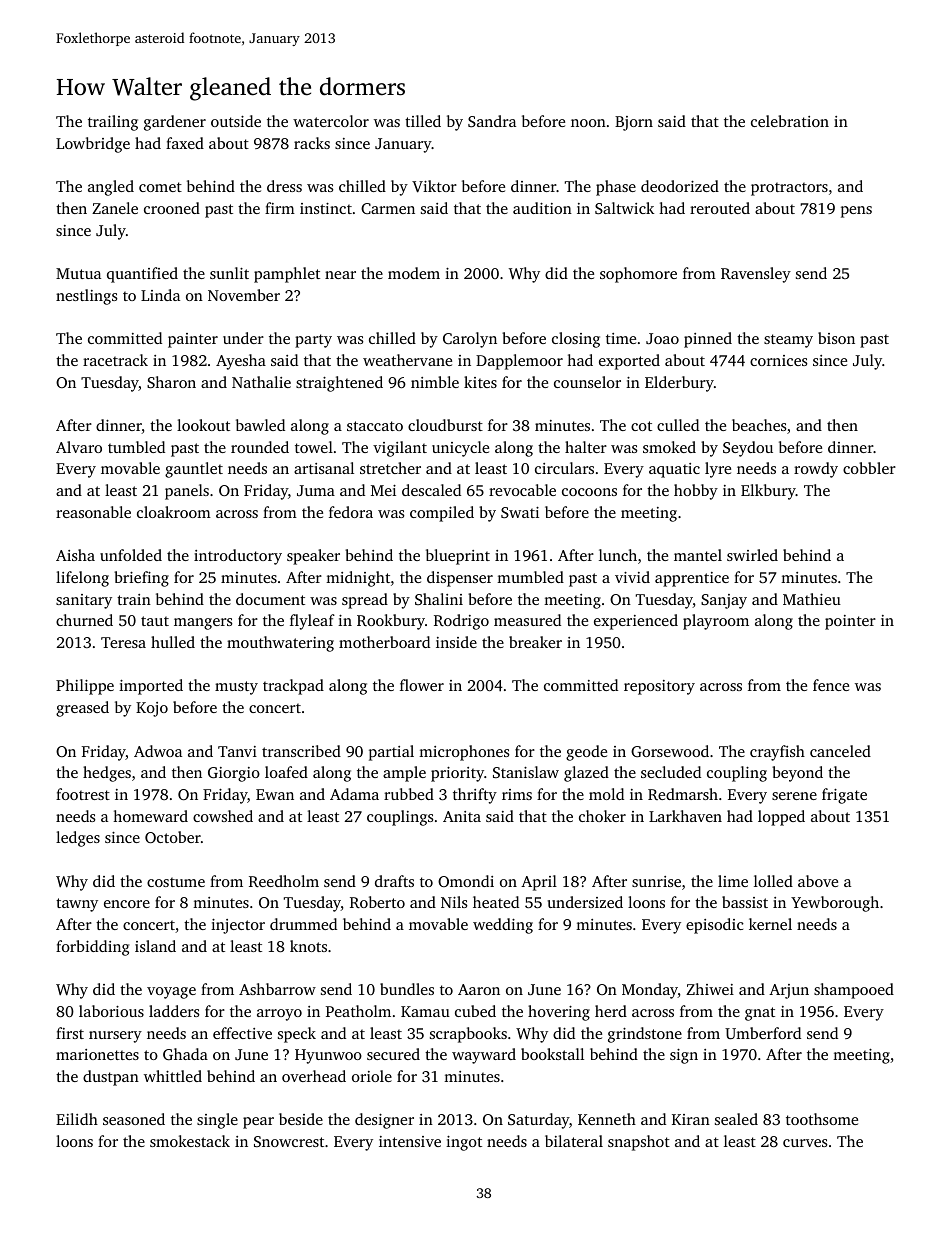 This screenshot has width=952, height=1233. I want to click on Snowcrest, so click(289, 1141).
